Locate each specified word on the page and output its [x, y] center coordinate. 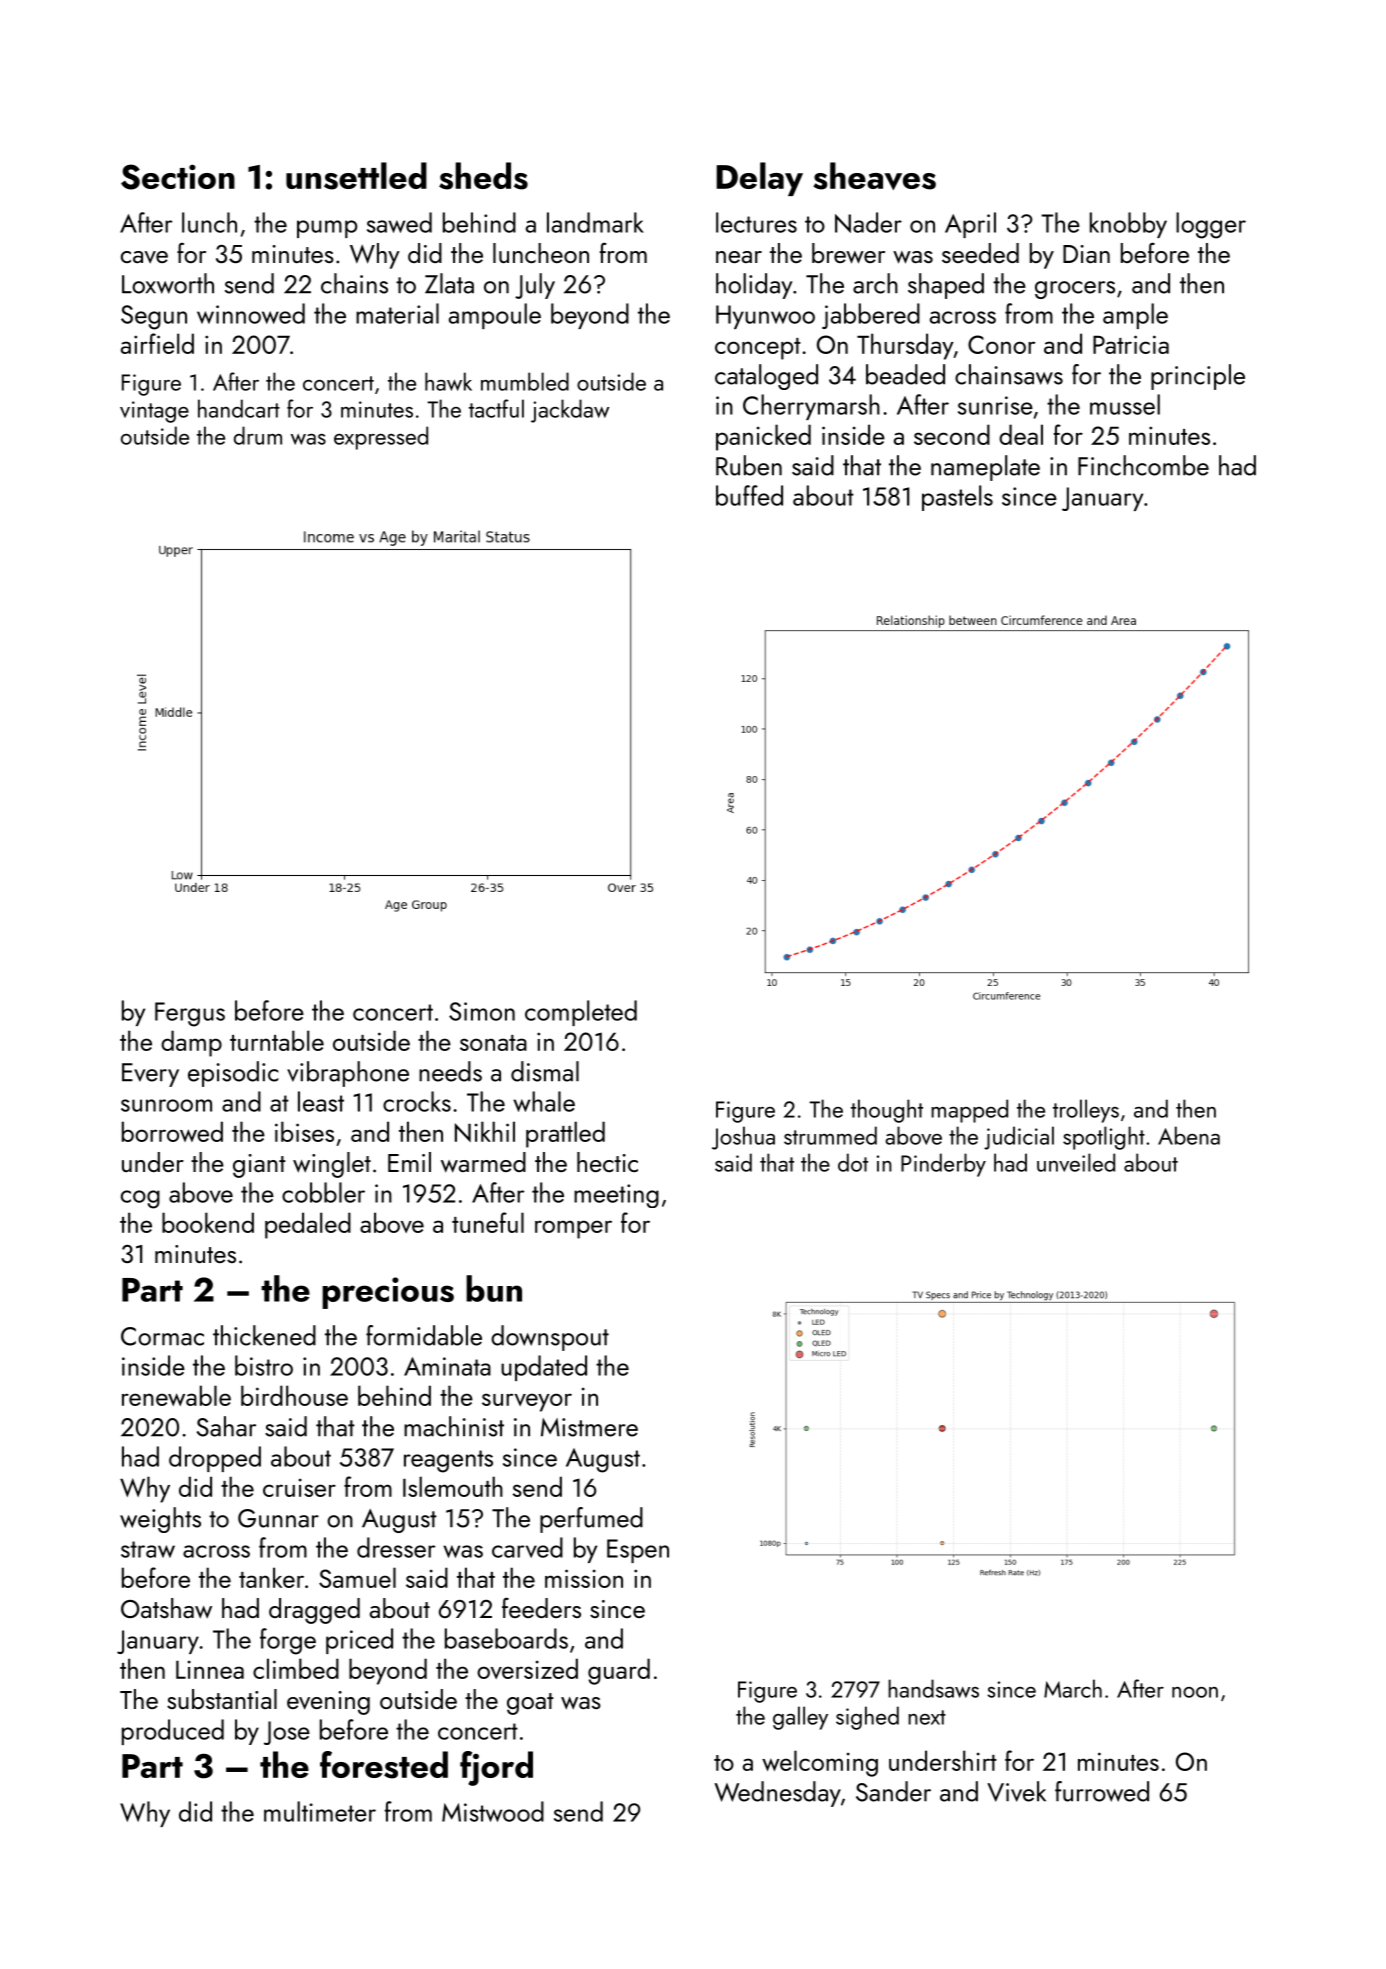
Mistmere [589, 1427]
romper [573, 1229]
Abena [1189, 1135]
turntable [277, 1040]
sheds [483, 176]
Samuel [357, 1577]
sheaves [874, 176]
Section [178, 177]
